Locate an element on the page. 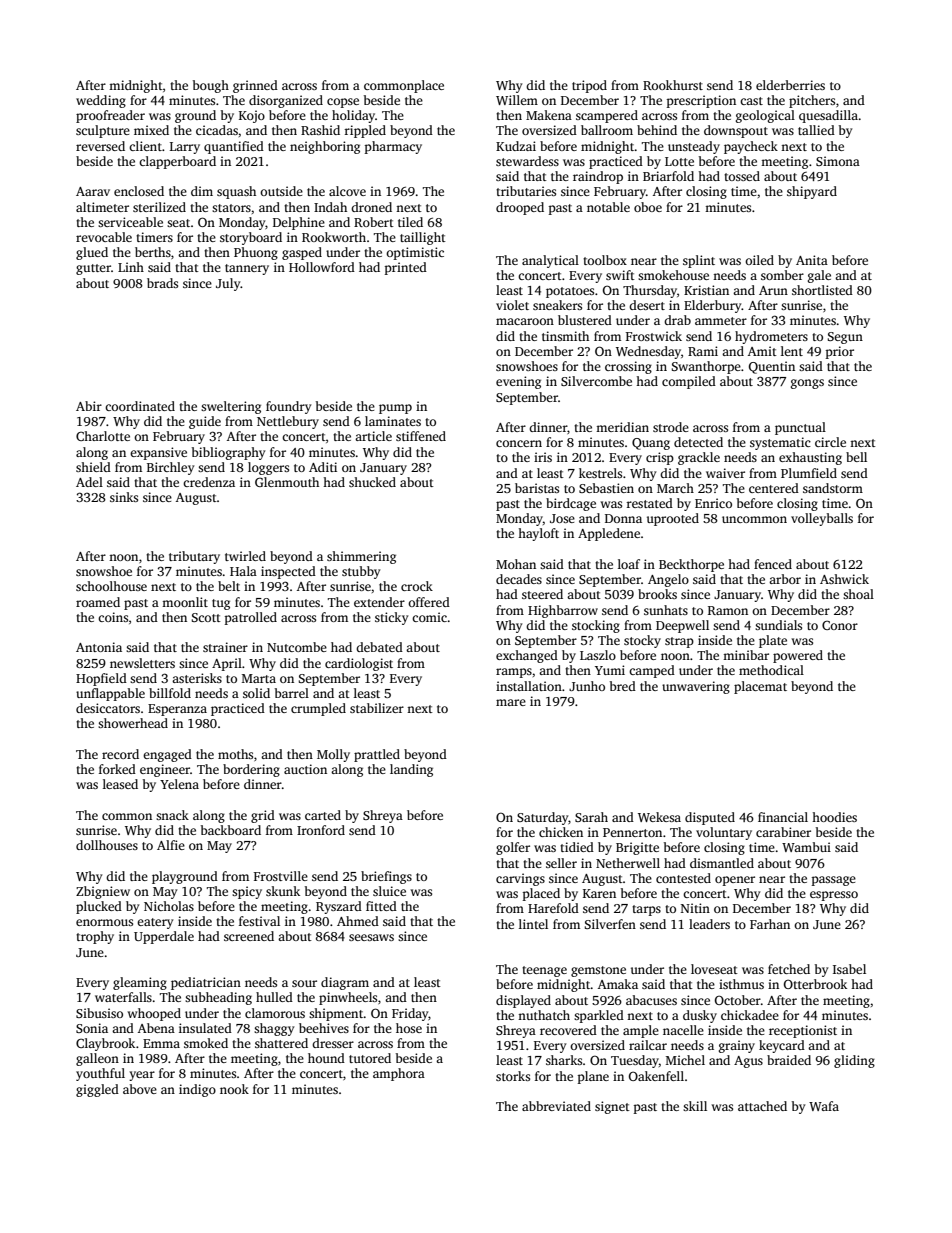 This image has height=1233, width=952. prior is located at coordinates (840, 352).
